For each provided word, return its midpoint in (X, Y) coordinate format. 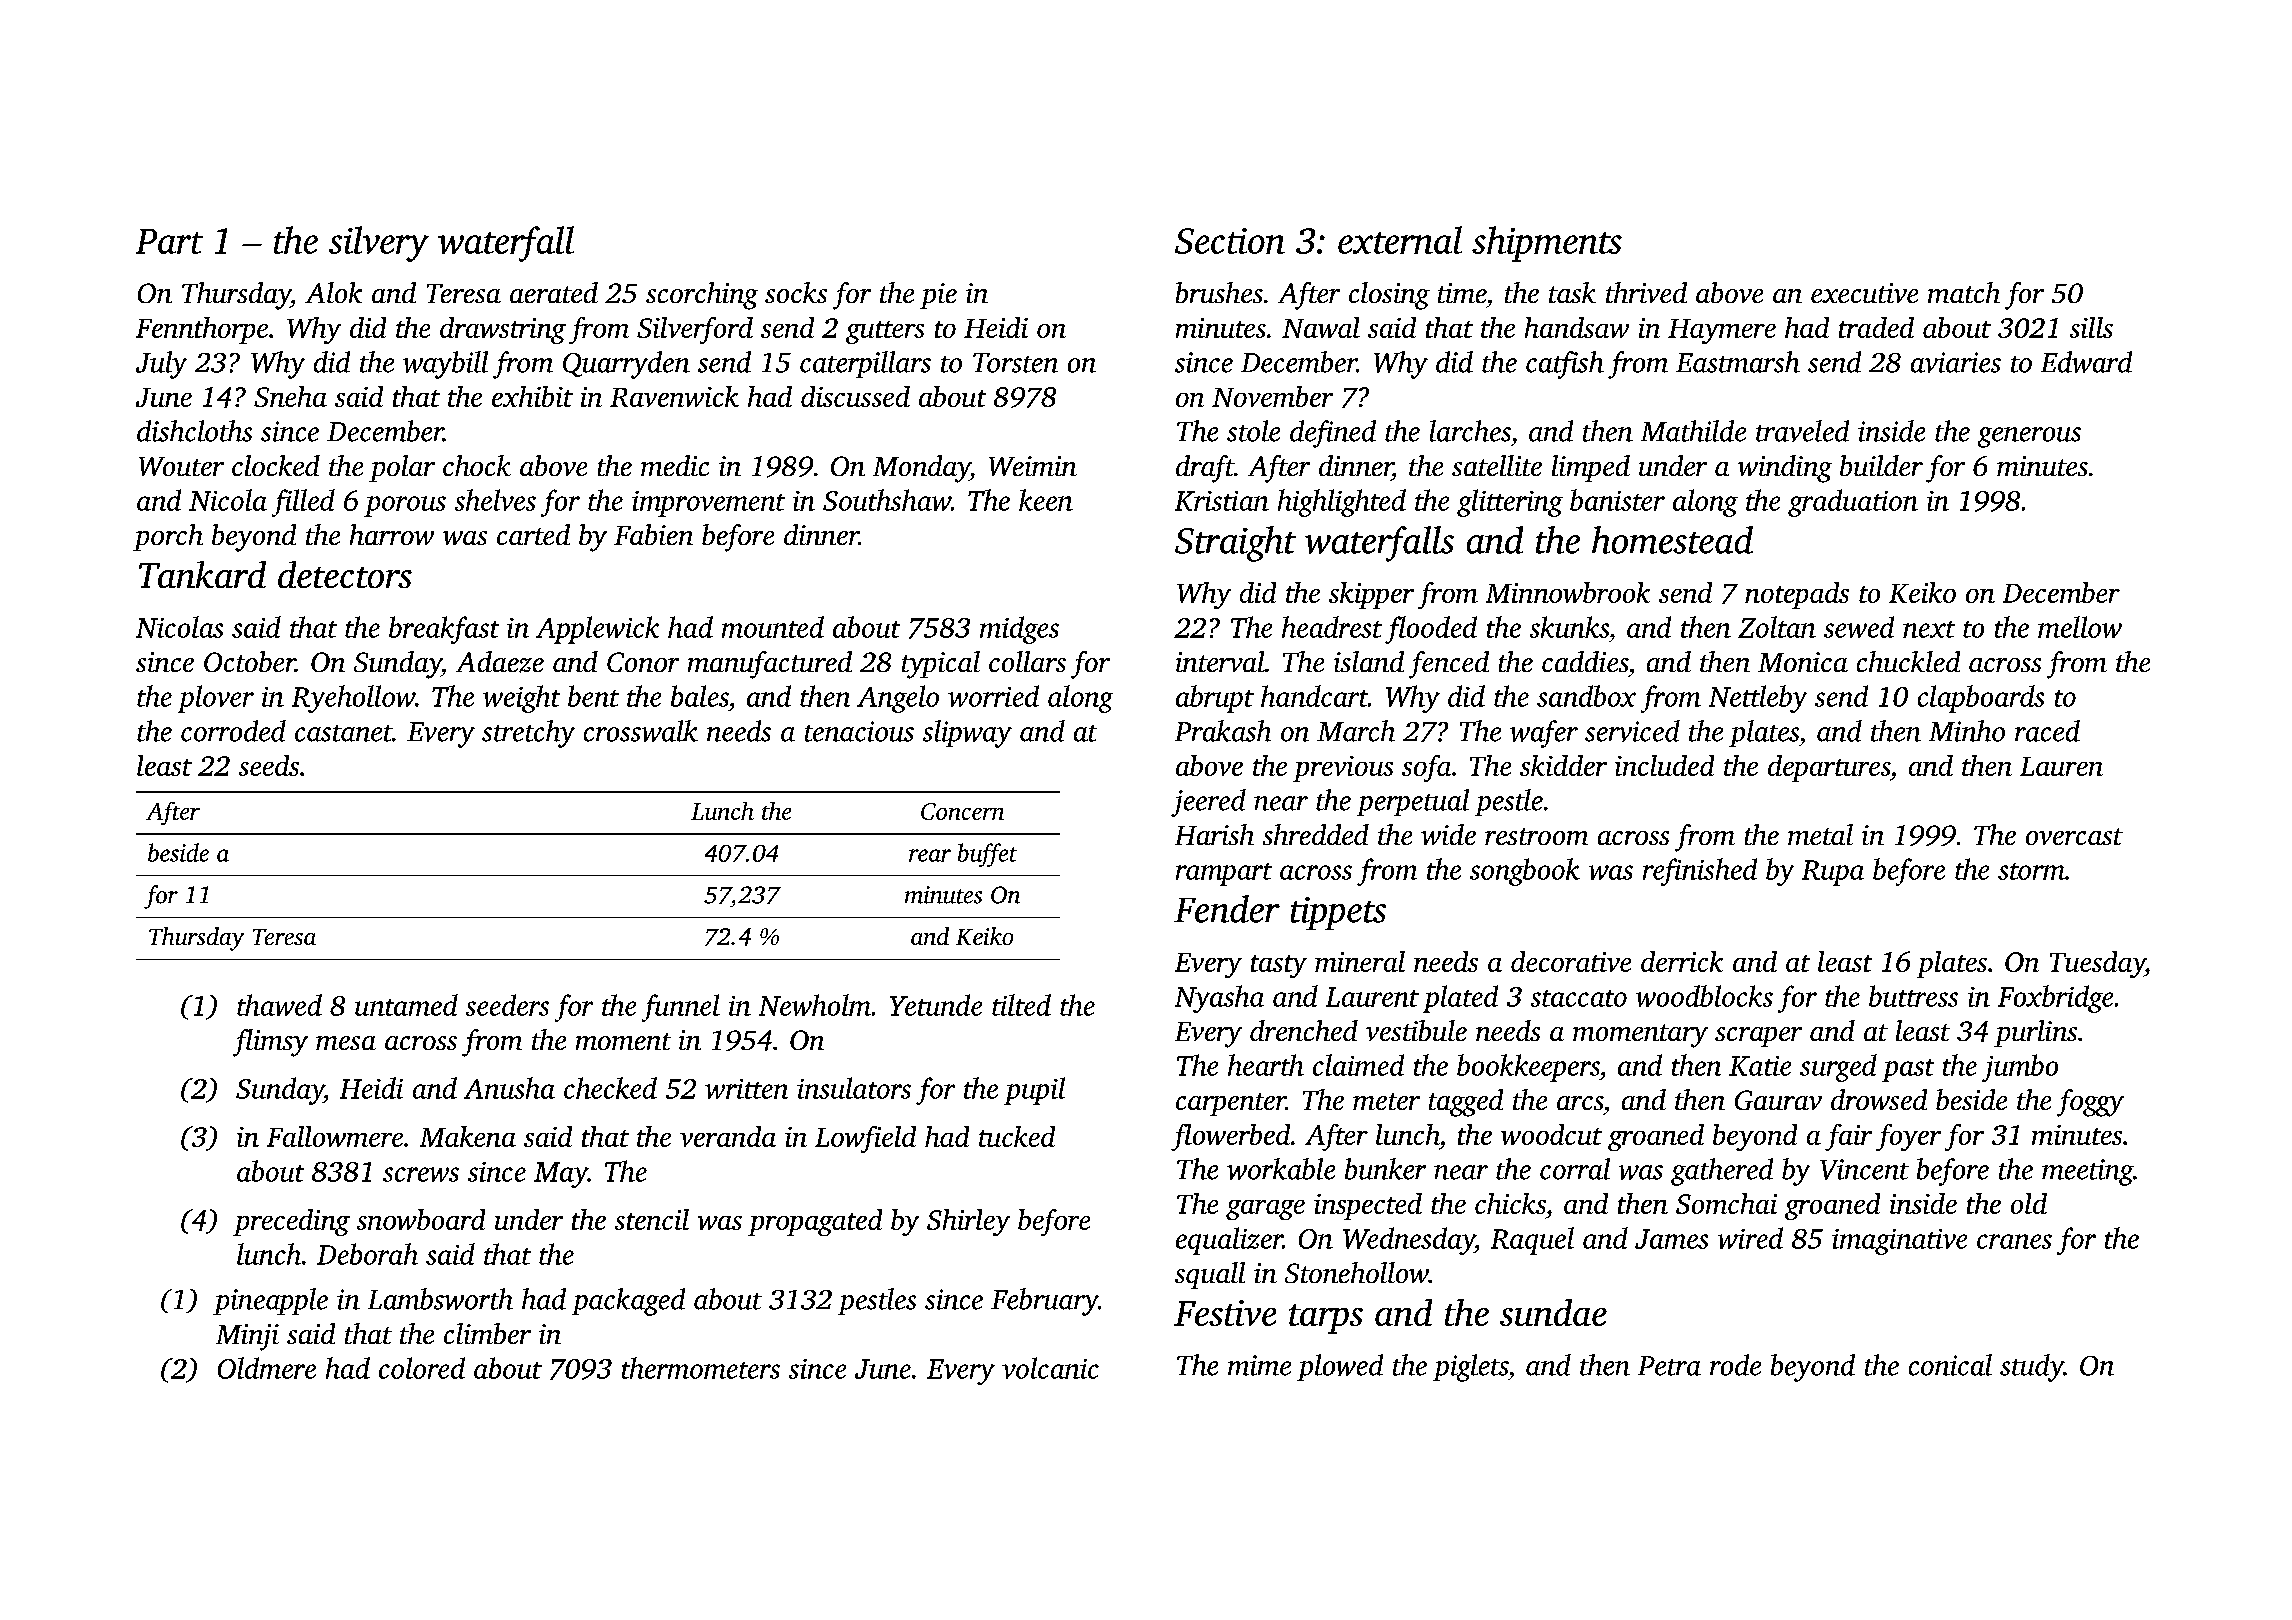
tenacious (859, 731)
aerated (554, 292)
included (1664, 765)
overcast (2074, 836)
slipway (967, 734)
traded (1876, 327)
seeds (269, 765)
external (1400, 240)
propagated (815, 1222)
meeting (2087, 1172)
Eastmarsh (1738, 362)
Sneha (290, 396)
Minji (247, 1337)
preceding (291, 1222)
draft (1205, 469)
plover (216, 699)
